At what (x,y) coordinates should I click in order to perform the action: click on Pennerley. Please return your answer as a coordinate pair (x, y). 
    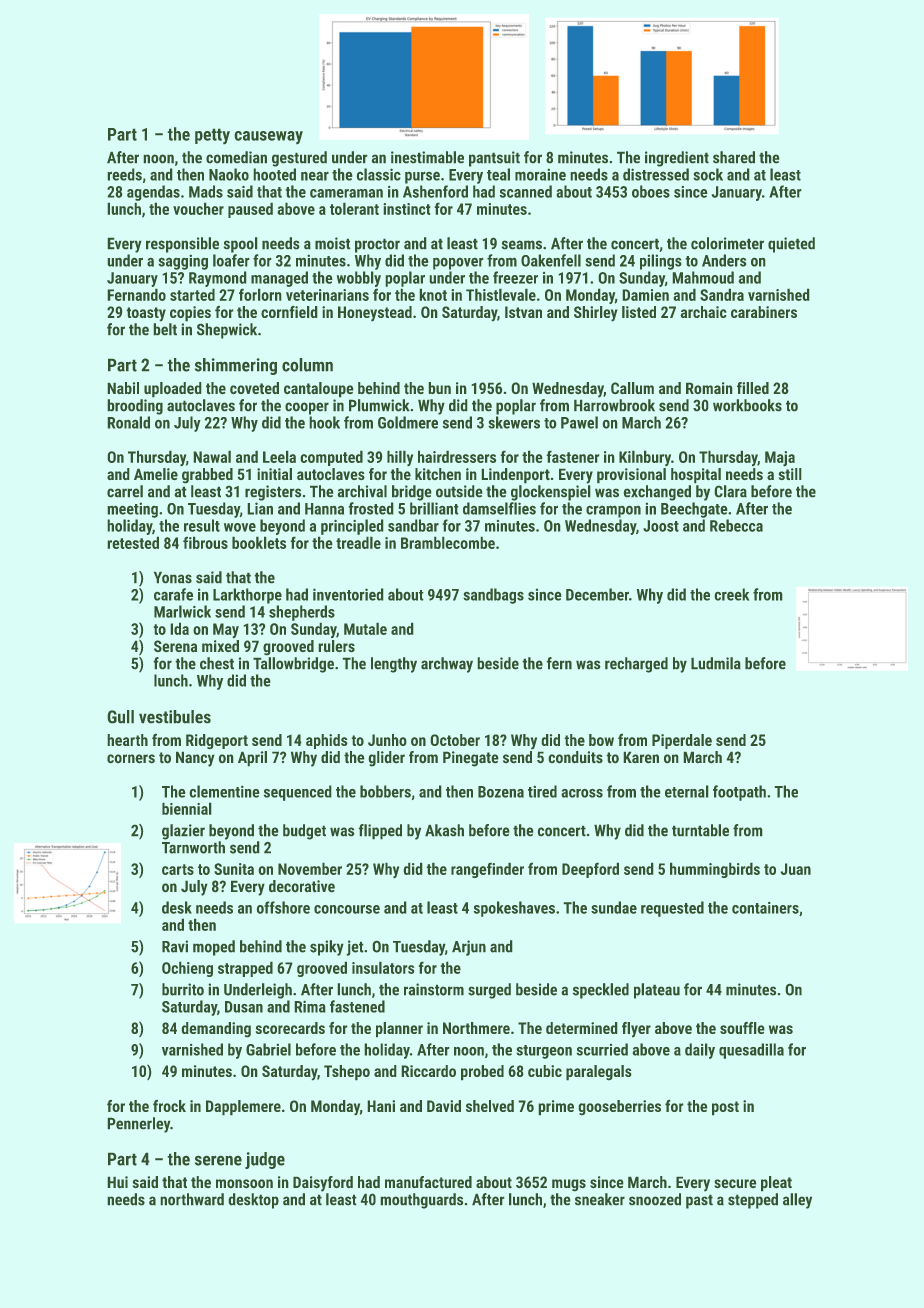
    Looking at the image, I should click on (139, 1125).
